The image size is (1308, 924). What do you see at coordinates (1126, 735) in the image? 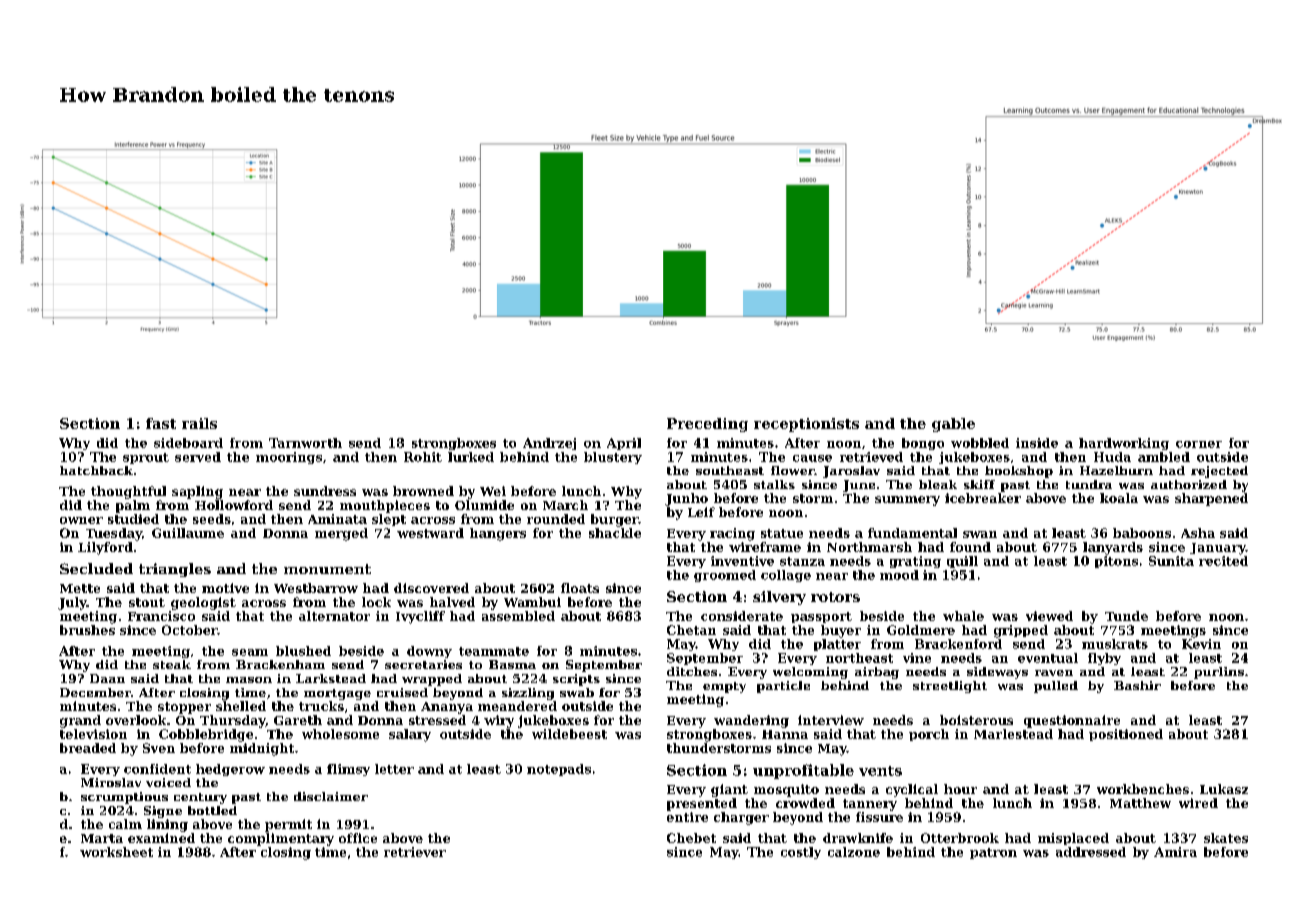
I see `positioned` at bounding box center [1126, 735].
